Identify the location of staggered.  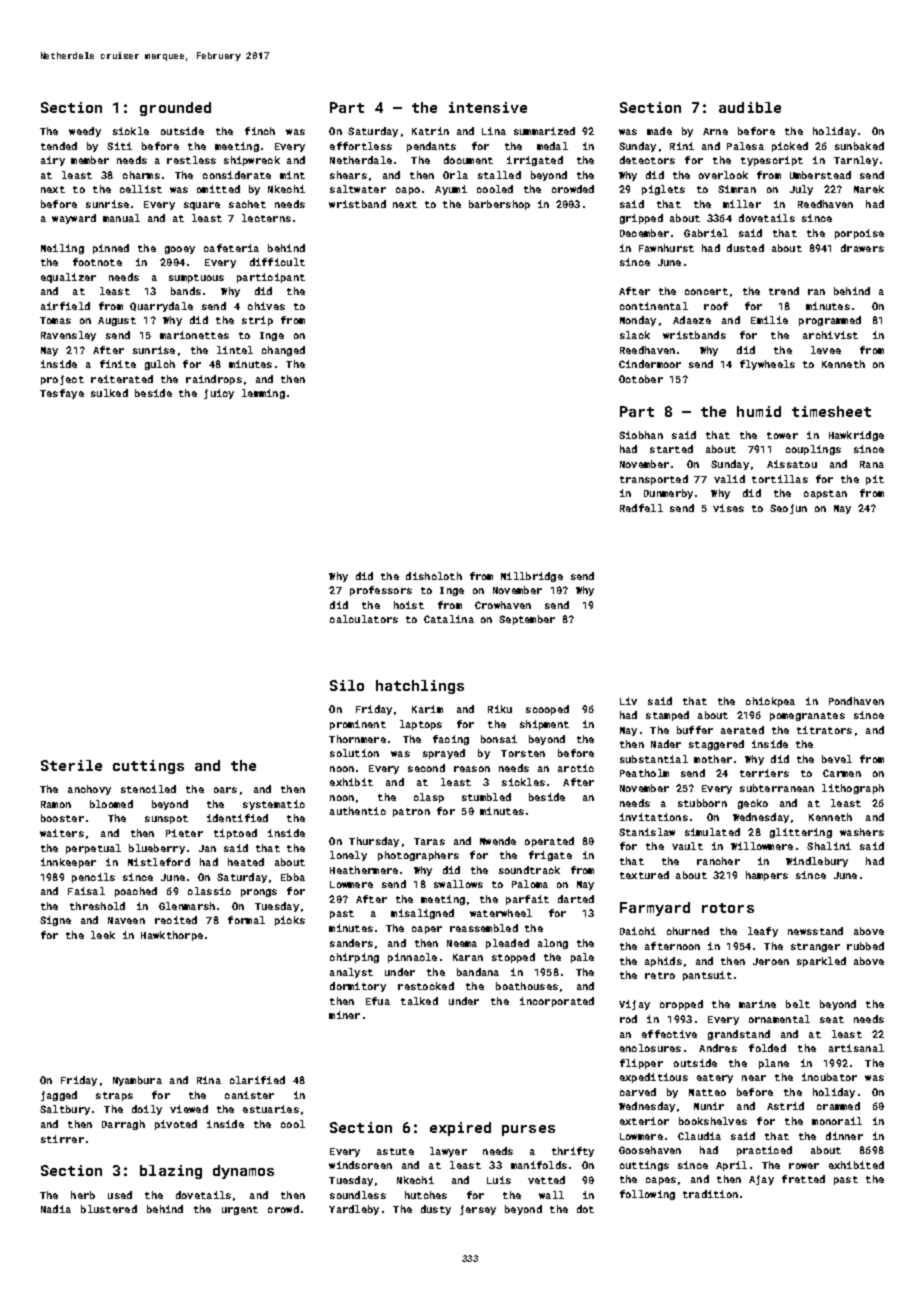
(716, 745).
